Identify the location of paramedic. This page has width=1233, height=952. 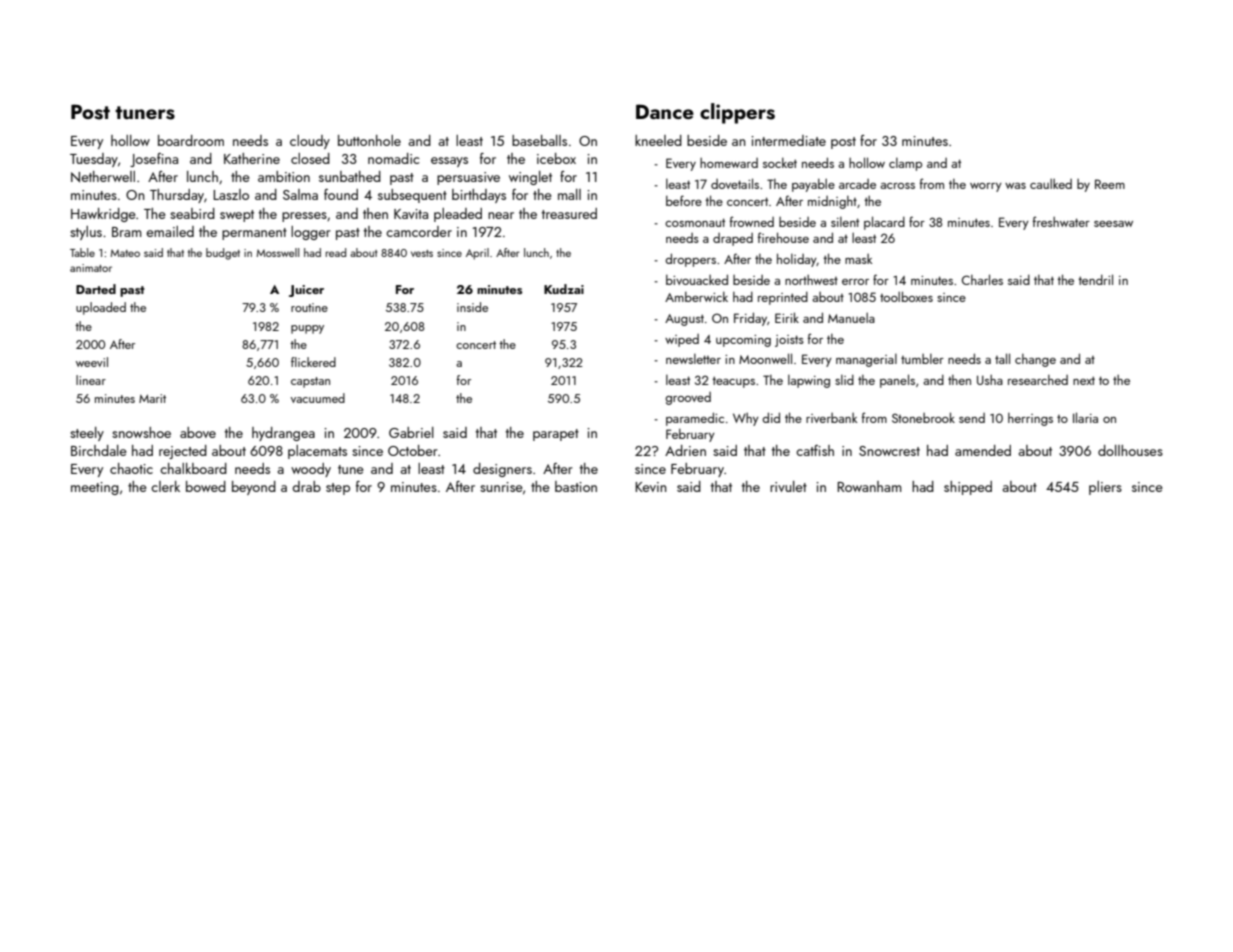
(695, 419).
